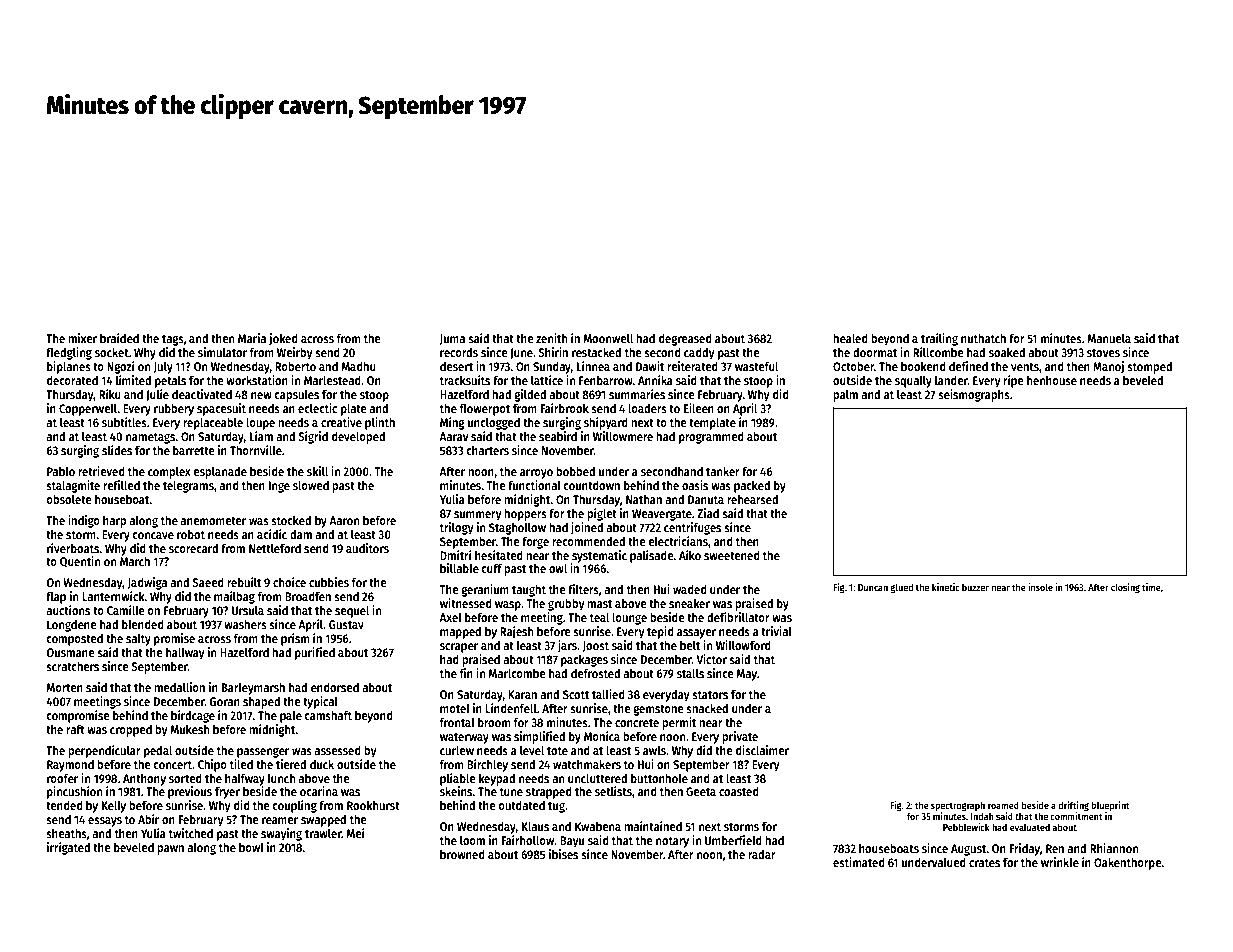  I want to click on mixer, so click(82, 338).
